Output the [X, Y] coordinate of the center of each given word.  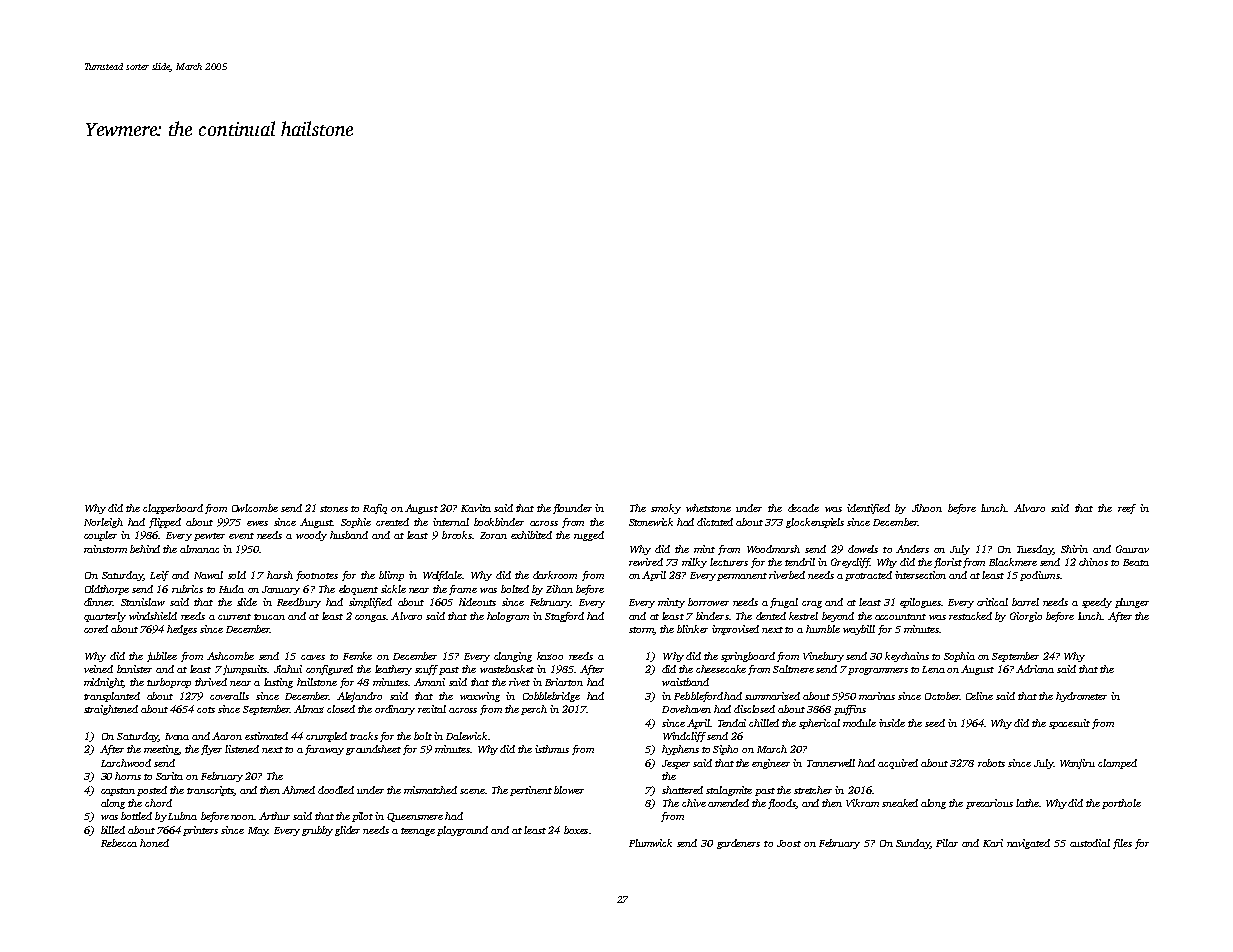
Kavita [476, 508]
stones [334, 509]
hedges [182, 630]
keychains [907, 657]
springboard [748, 657]
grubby [317, 831]
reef [1127, 509]
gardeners [738, 844]
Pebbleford [698, 697]
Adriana [1035, 669]
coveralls [229, 696]
